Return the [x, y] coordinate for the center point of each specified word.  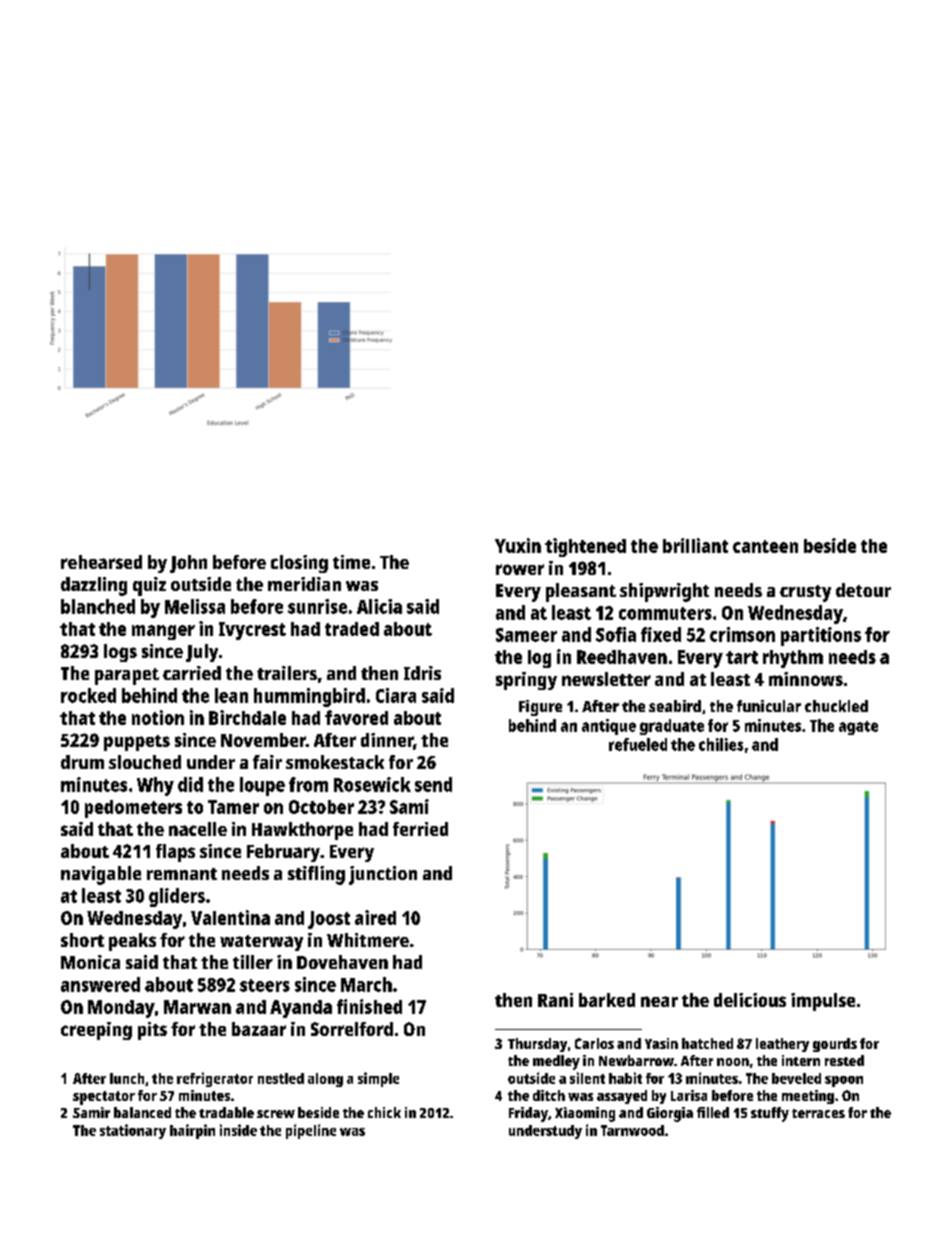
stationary [133, 1131]
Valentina [230, 917]
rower [520, 569]
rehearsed [101, 562]
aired [375, 917]
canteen [765, 546]
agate [858, 728]
